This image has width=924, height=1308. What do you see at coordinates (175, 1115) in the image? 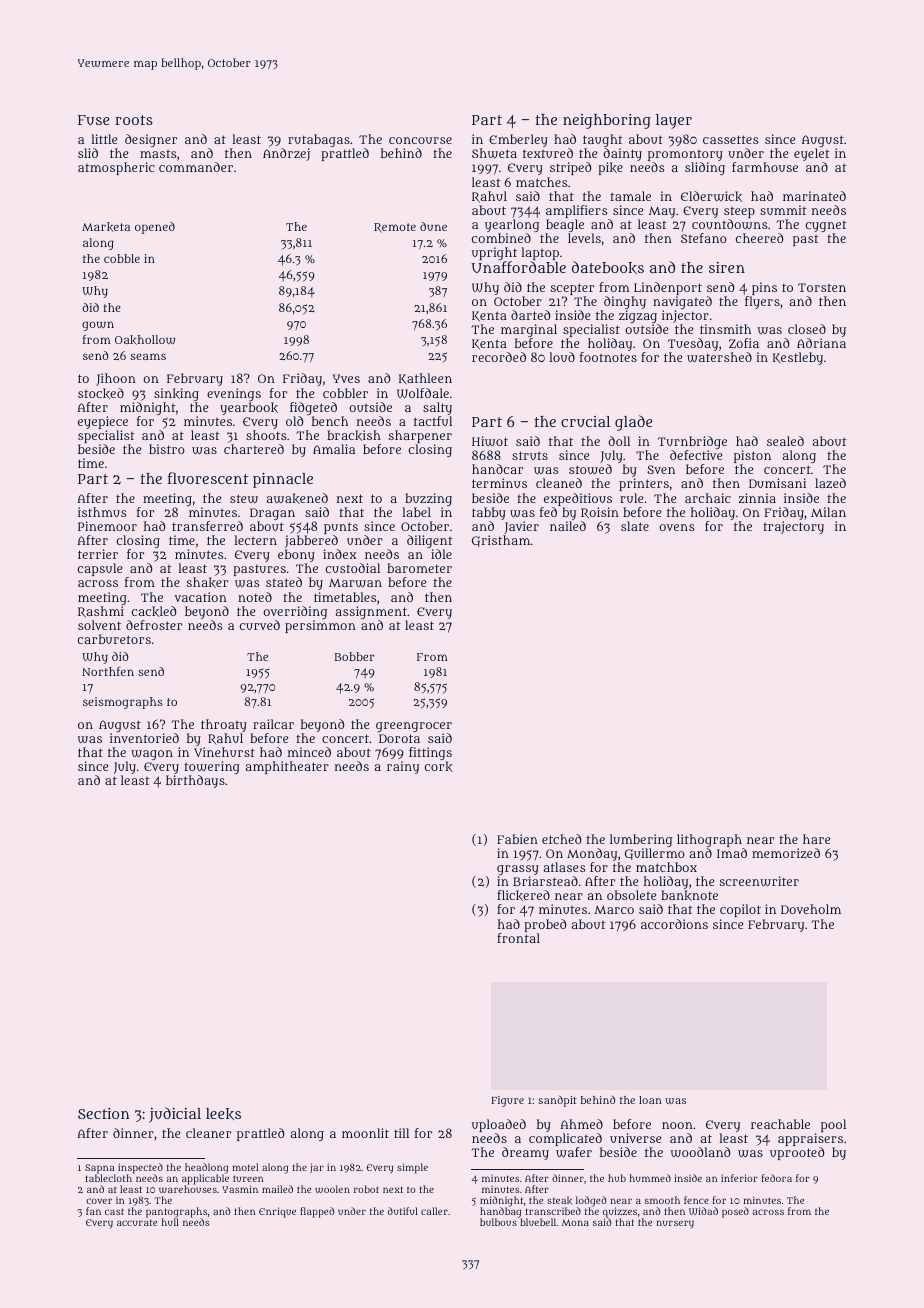
I see `judicial` at bounding box center [175, 1115].
